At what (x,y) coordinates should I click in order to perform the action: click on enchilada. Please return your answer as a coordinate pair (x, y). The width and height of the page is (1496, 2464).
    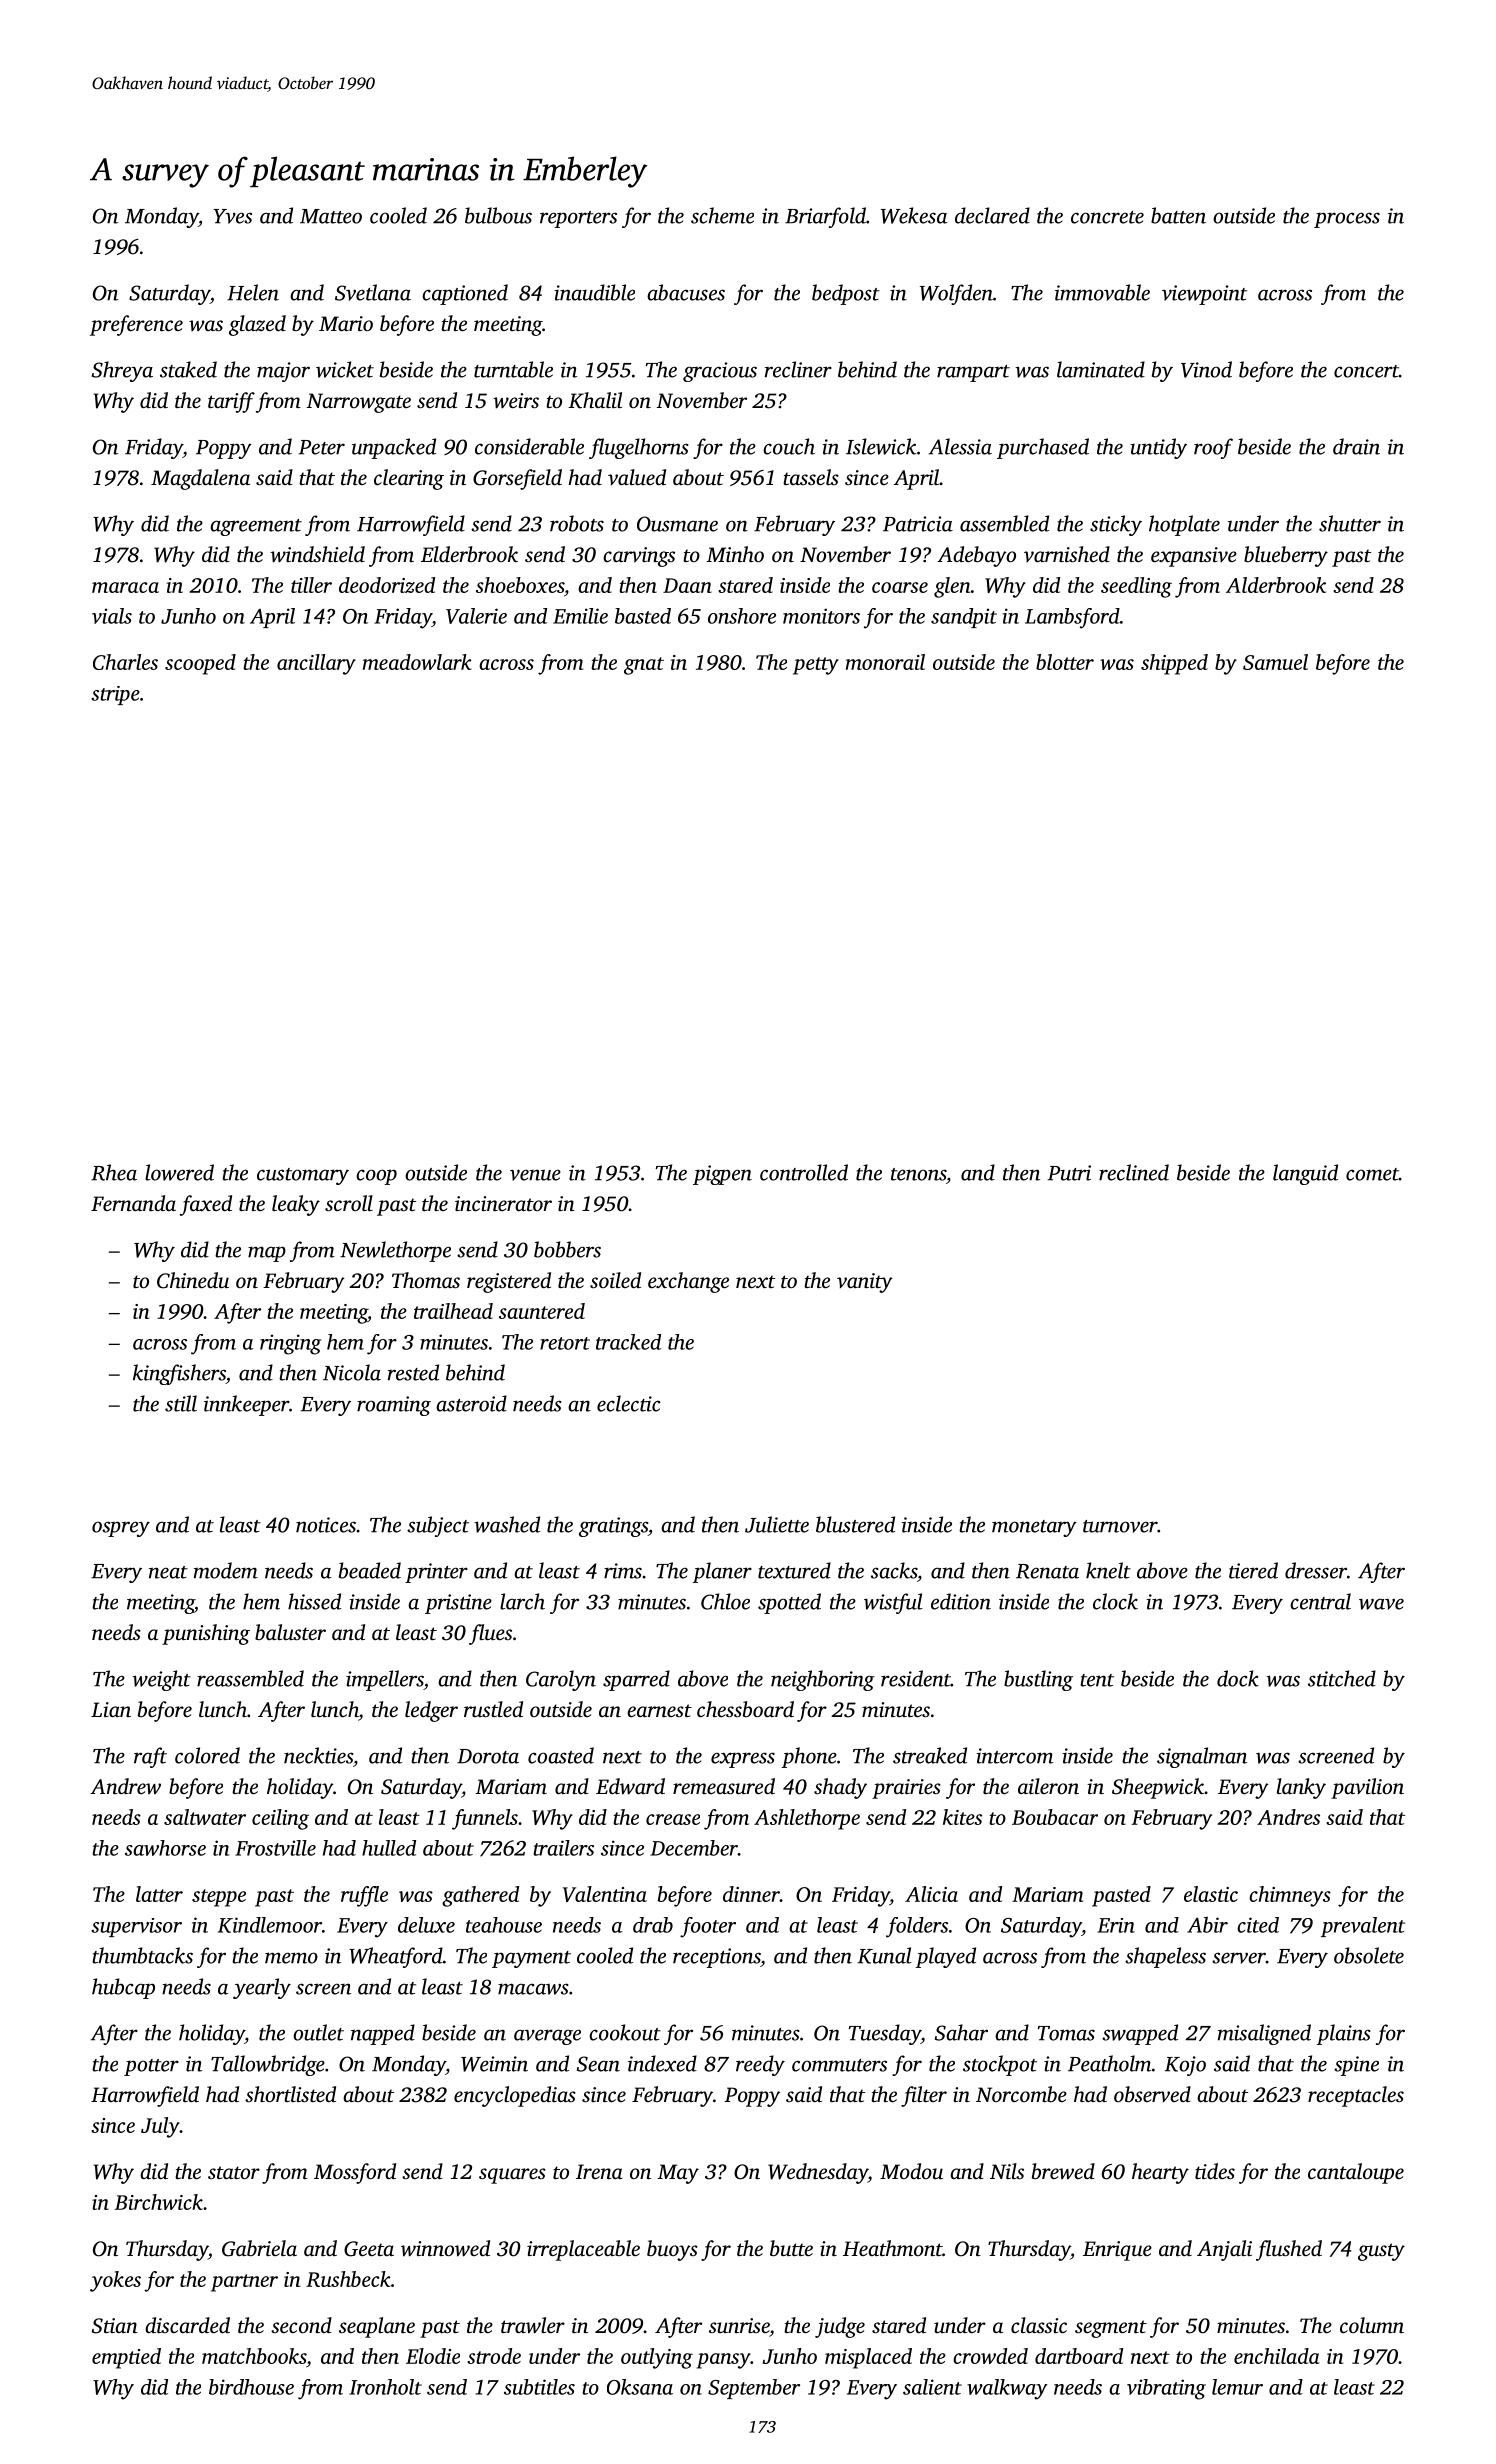
    Looking at the image, I should click on (1277, 2356).
